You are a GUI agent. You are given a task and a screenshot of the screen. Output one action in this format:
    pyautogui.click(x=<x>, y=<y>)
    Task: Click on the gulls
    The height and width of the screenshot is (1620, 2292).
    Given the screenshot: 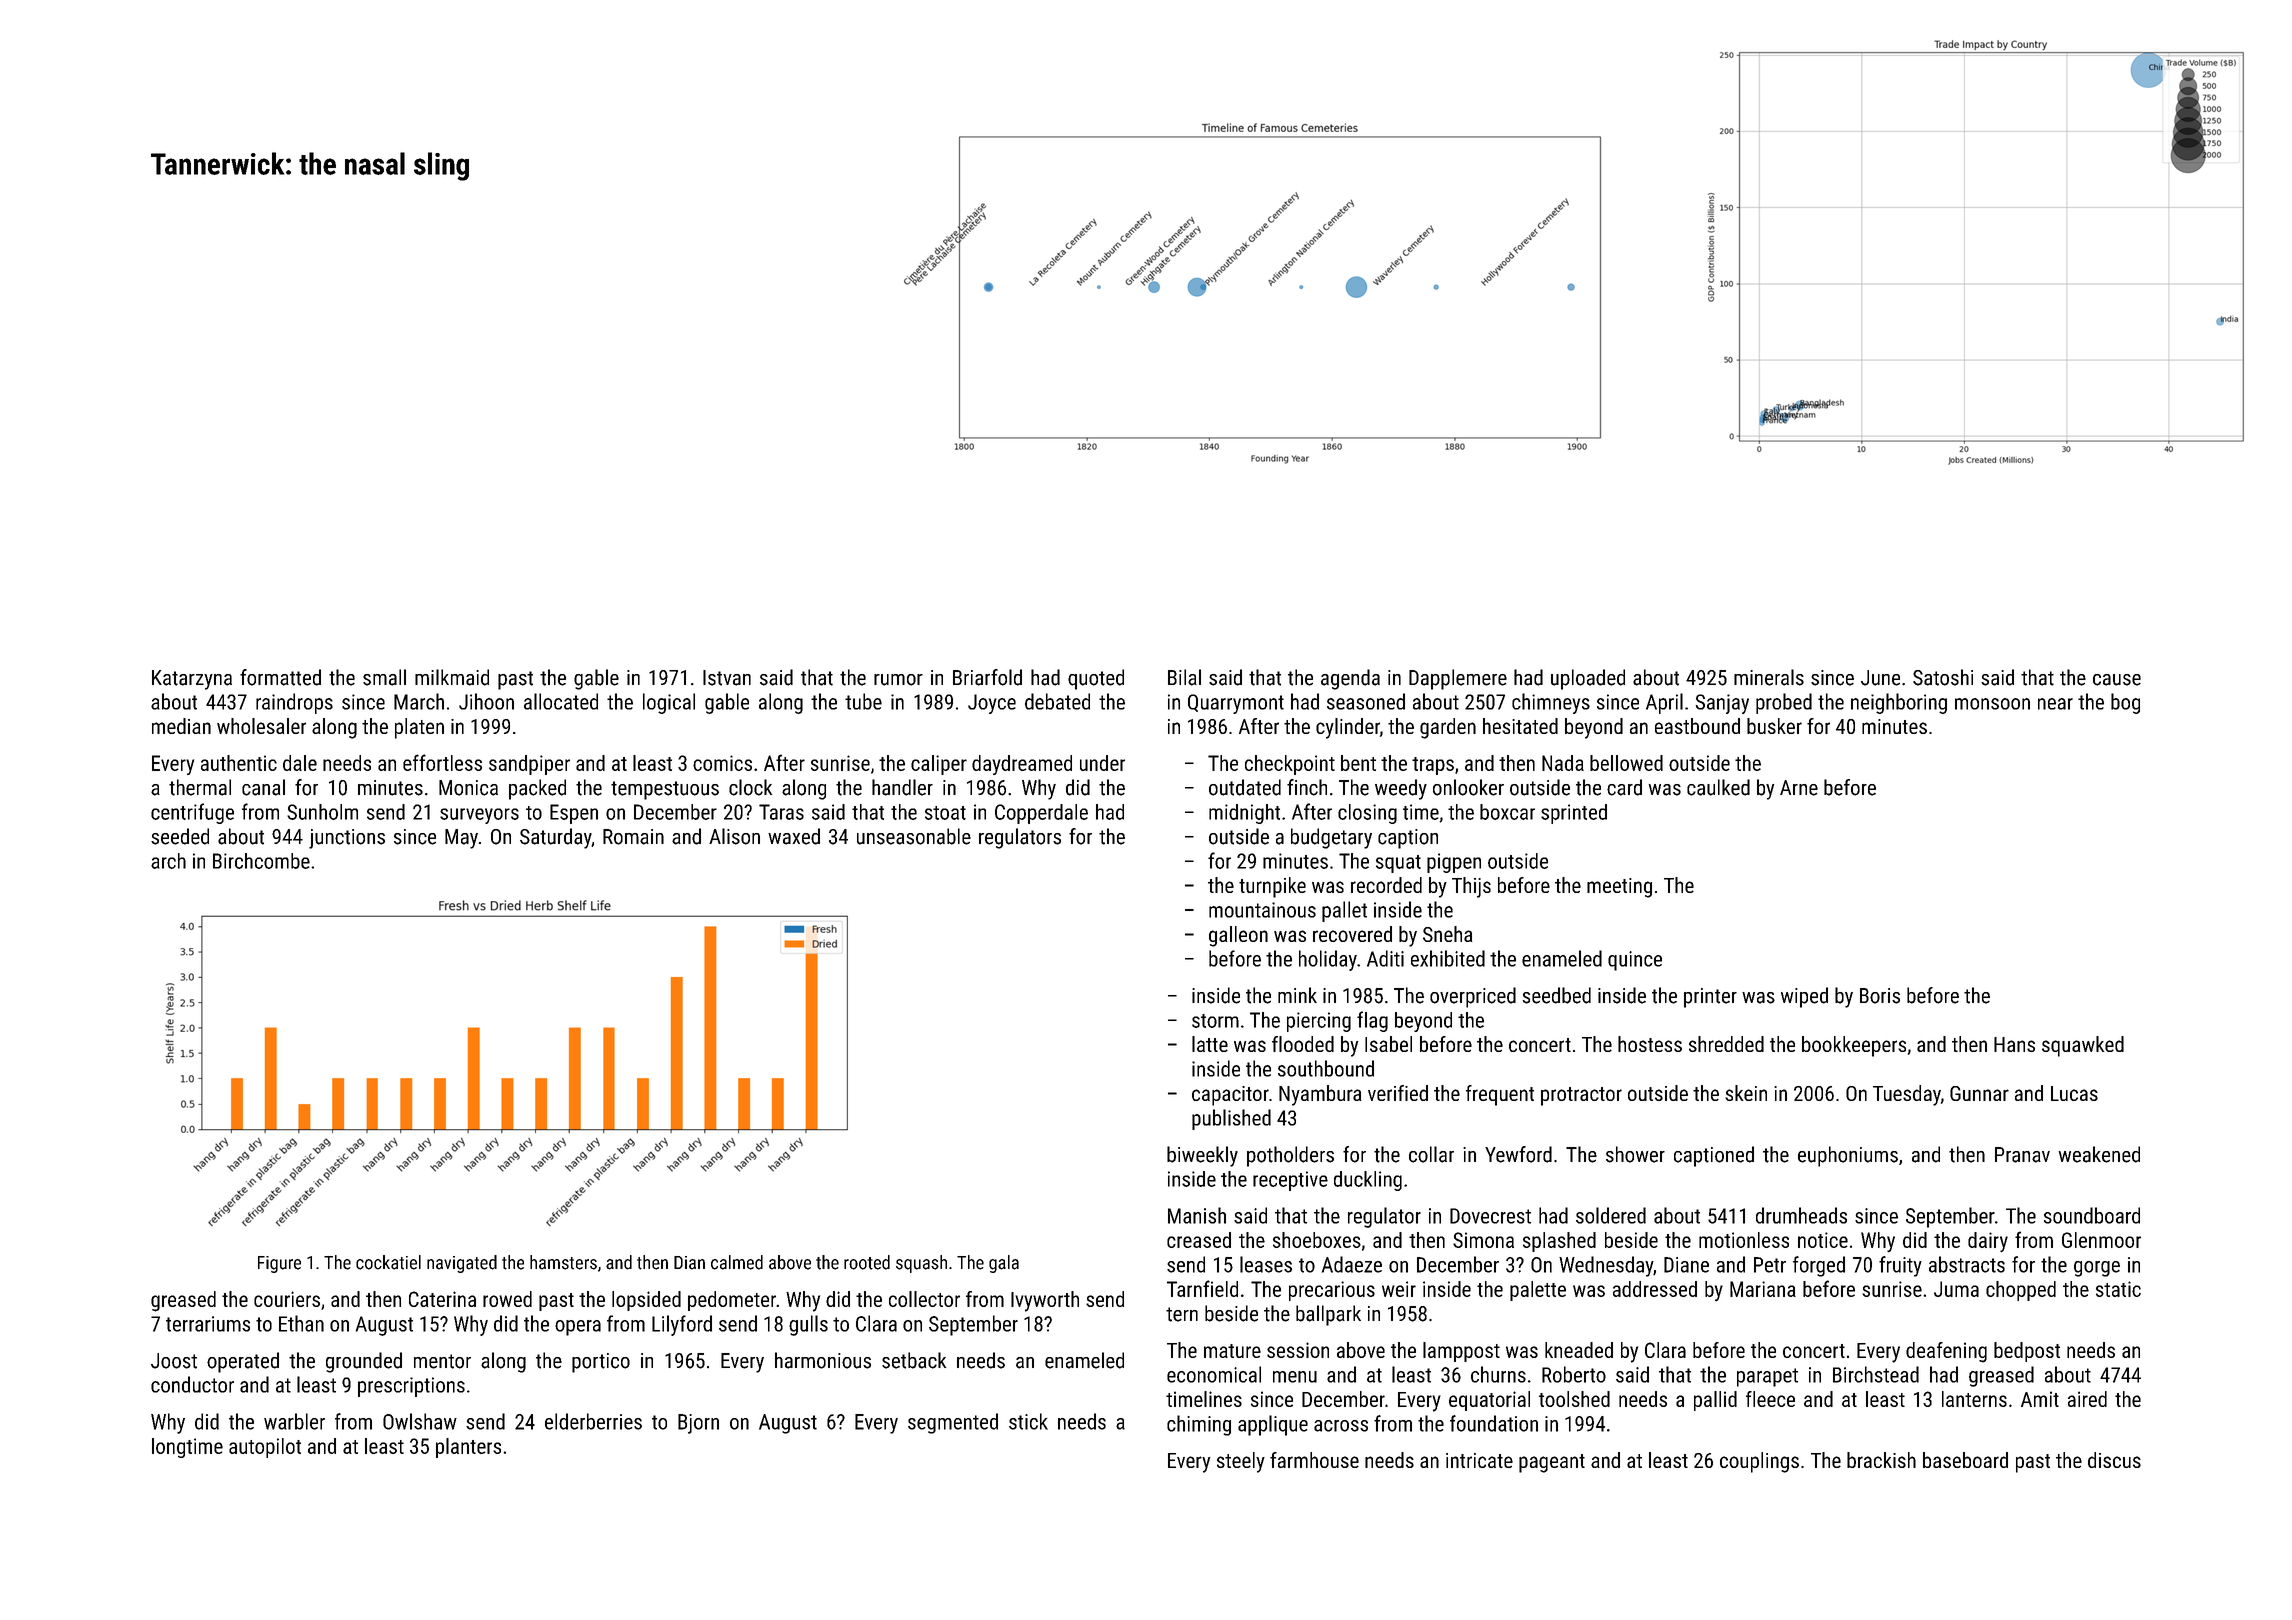 What is the action you would take?
    pyautogui.click(x=808, y=1325)
